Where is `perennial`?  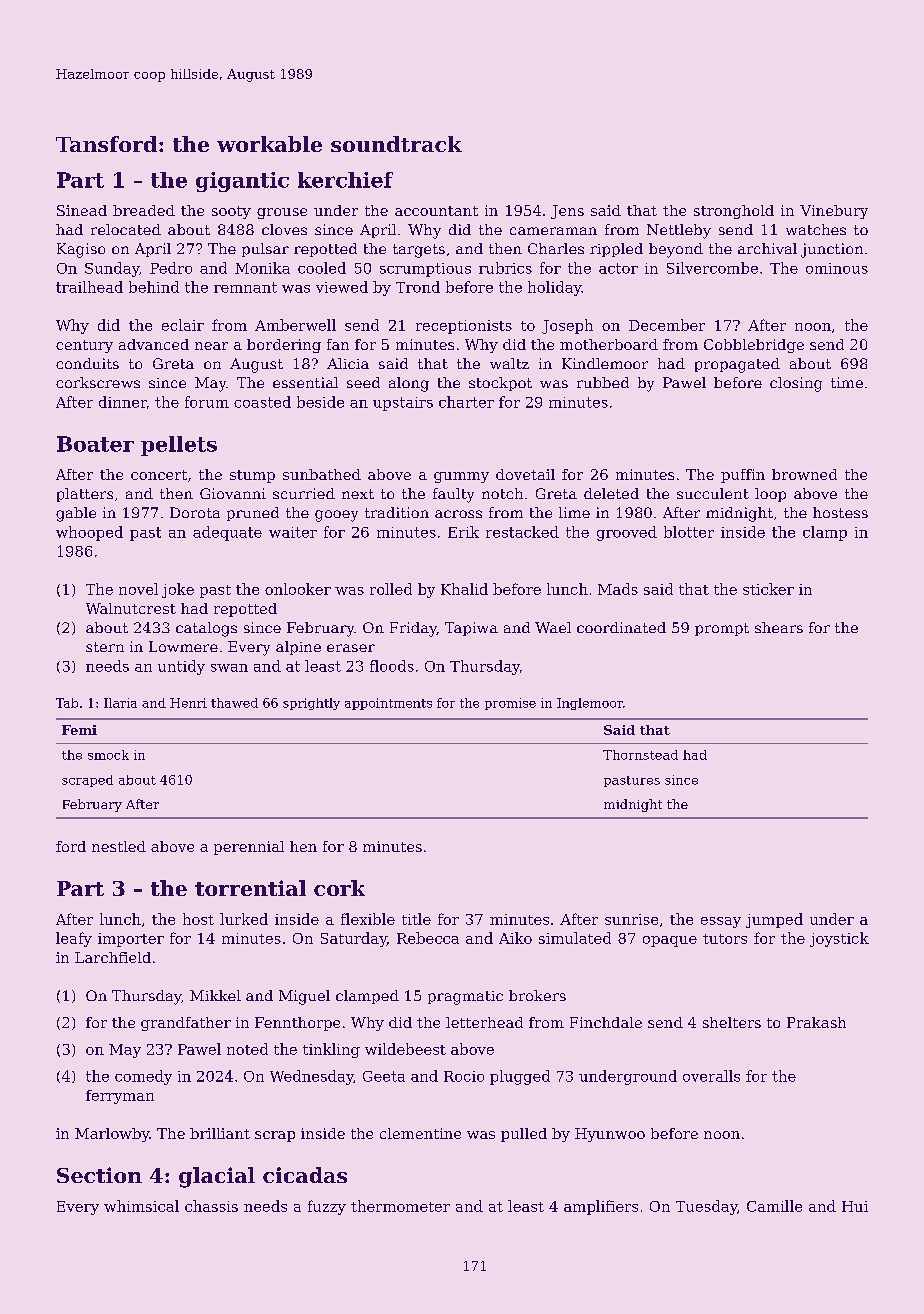 perennial is located at coordinates (249, 848).
